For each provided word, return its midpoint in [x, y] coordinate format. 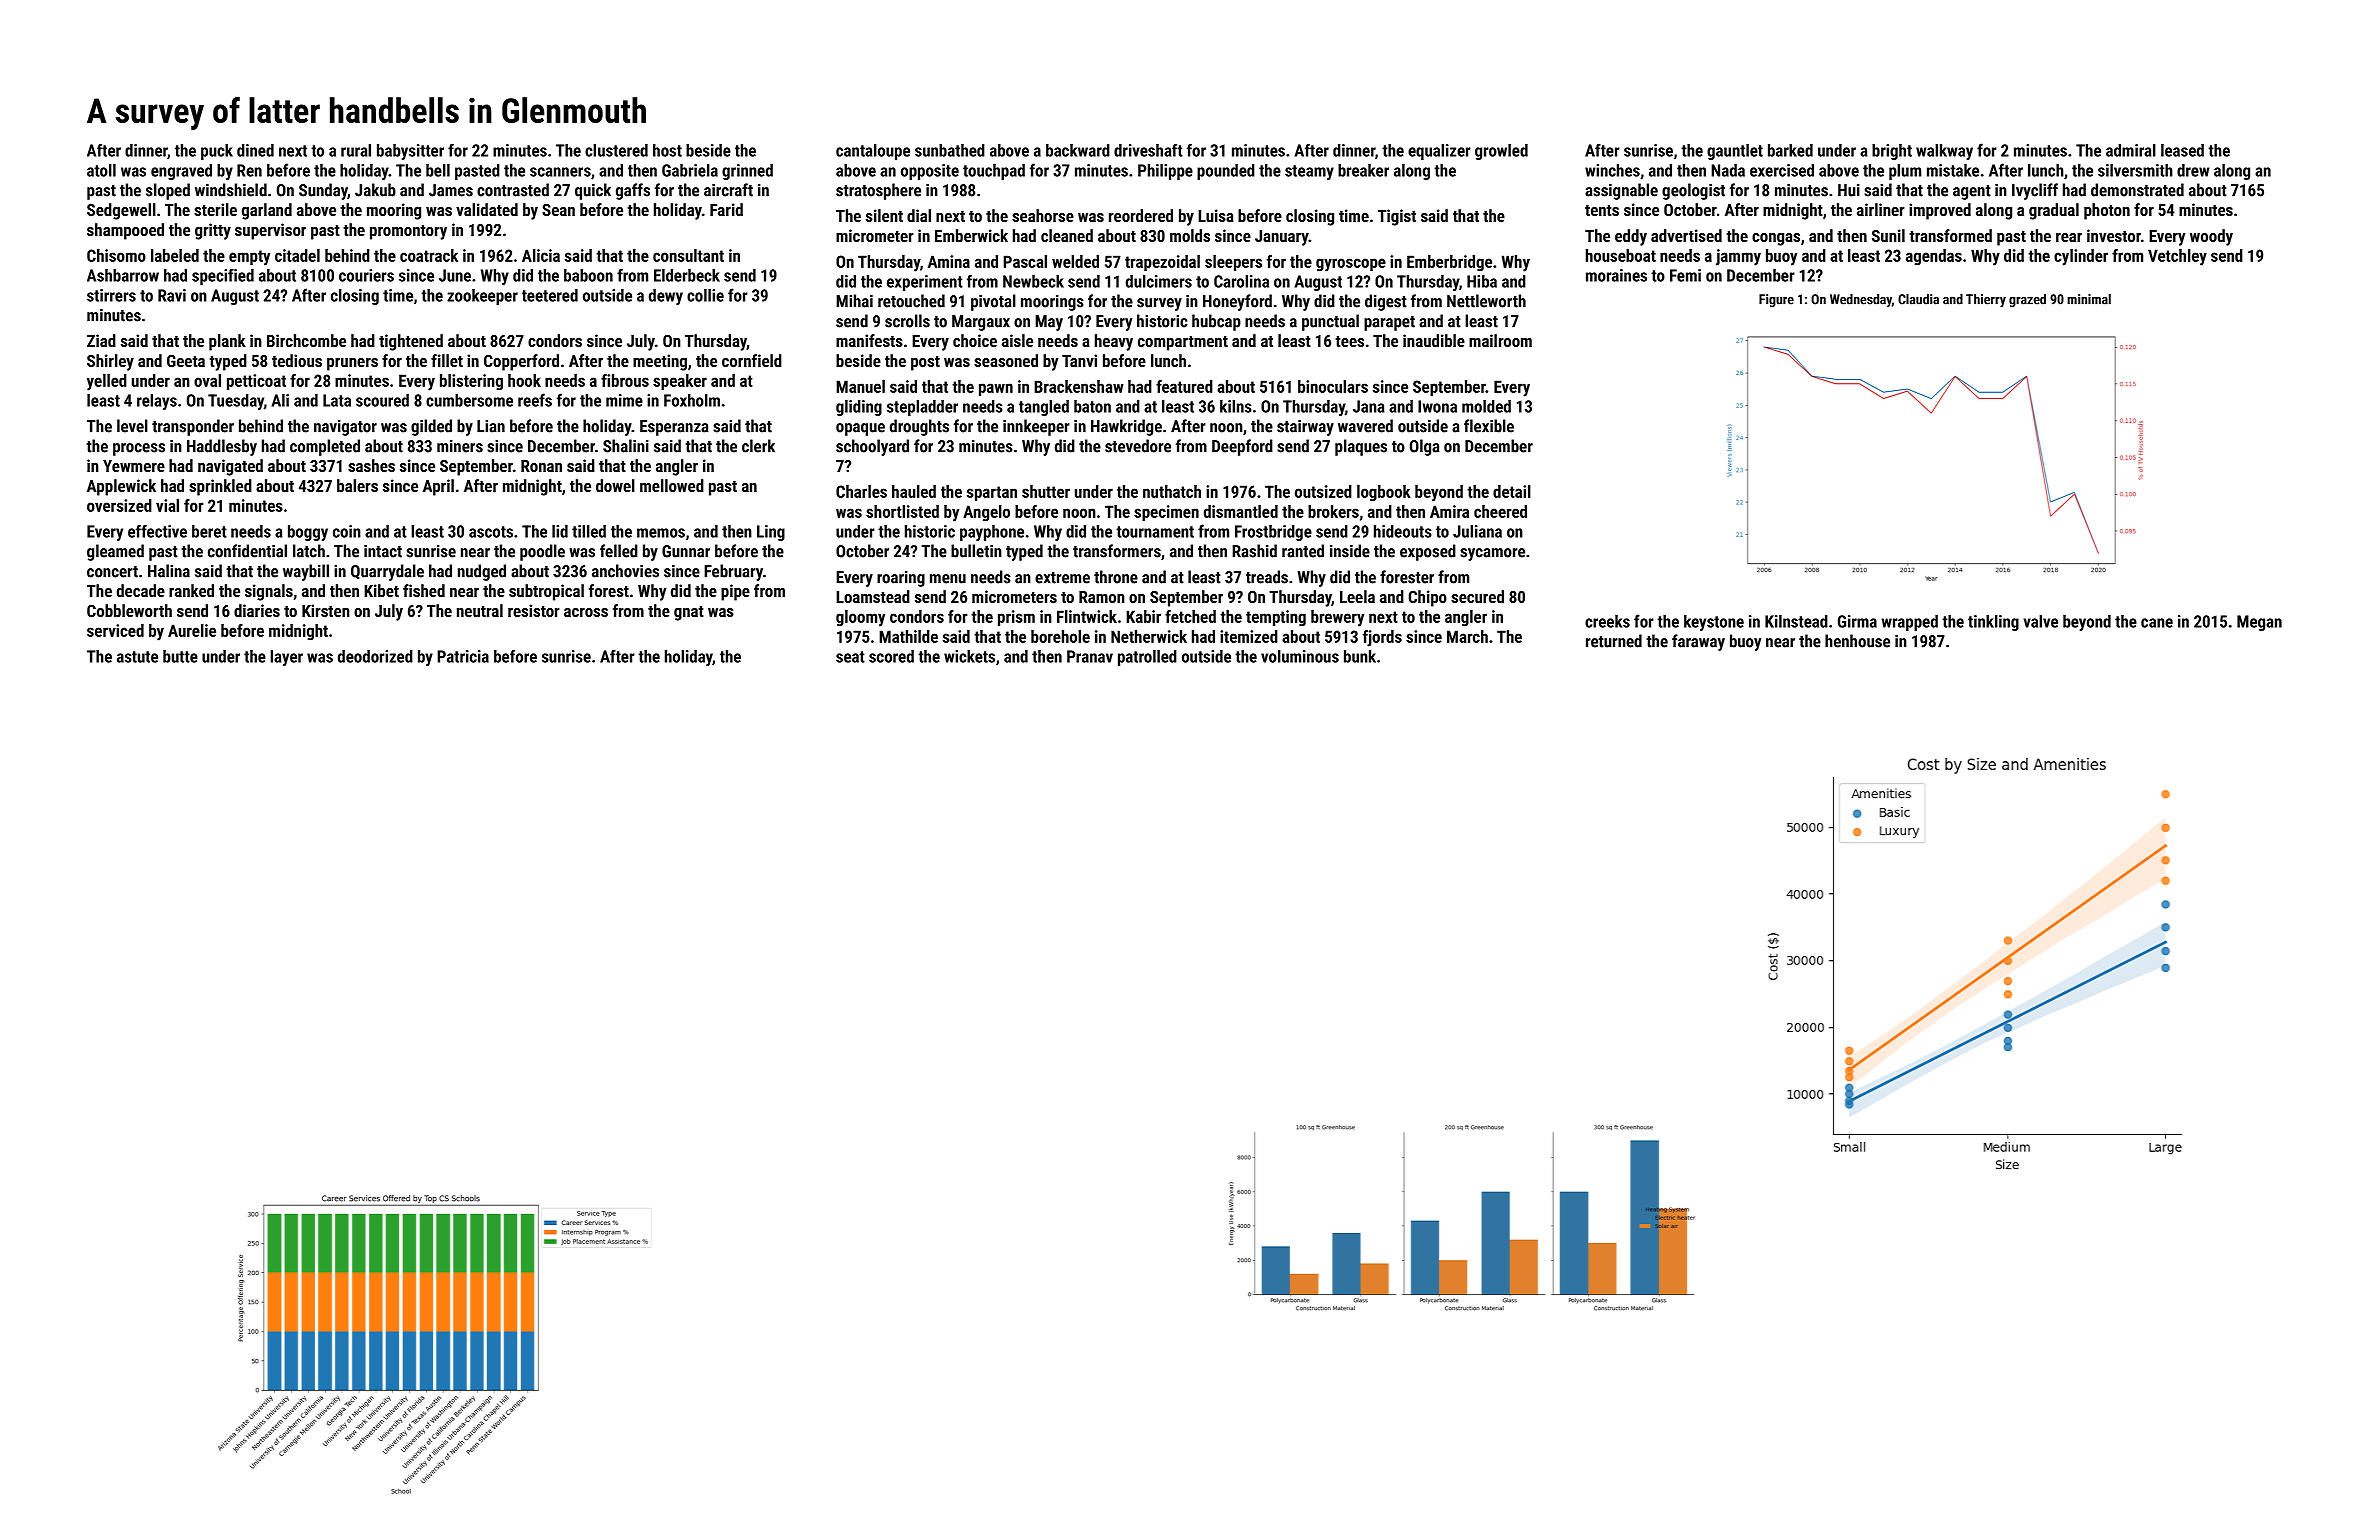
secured [1477, 596]
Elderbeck [687, 275]
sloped [168, 191]
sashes [371, 465]
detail [1512, 491]
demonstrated [2137, 190]
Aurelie [192, 630]
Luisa [1216, 215]
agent [1972, 192]
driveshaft [1148, 150]
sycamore [1492, 554]
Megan [2259, 623]
